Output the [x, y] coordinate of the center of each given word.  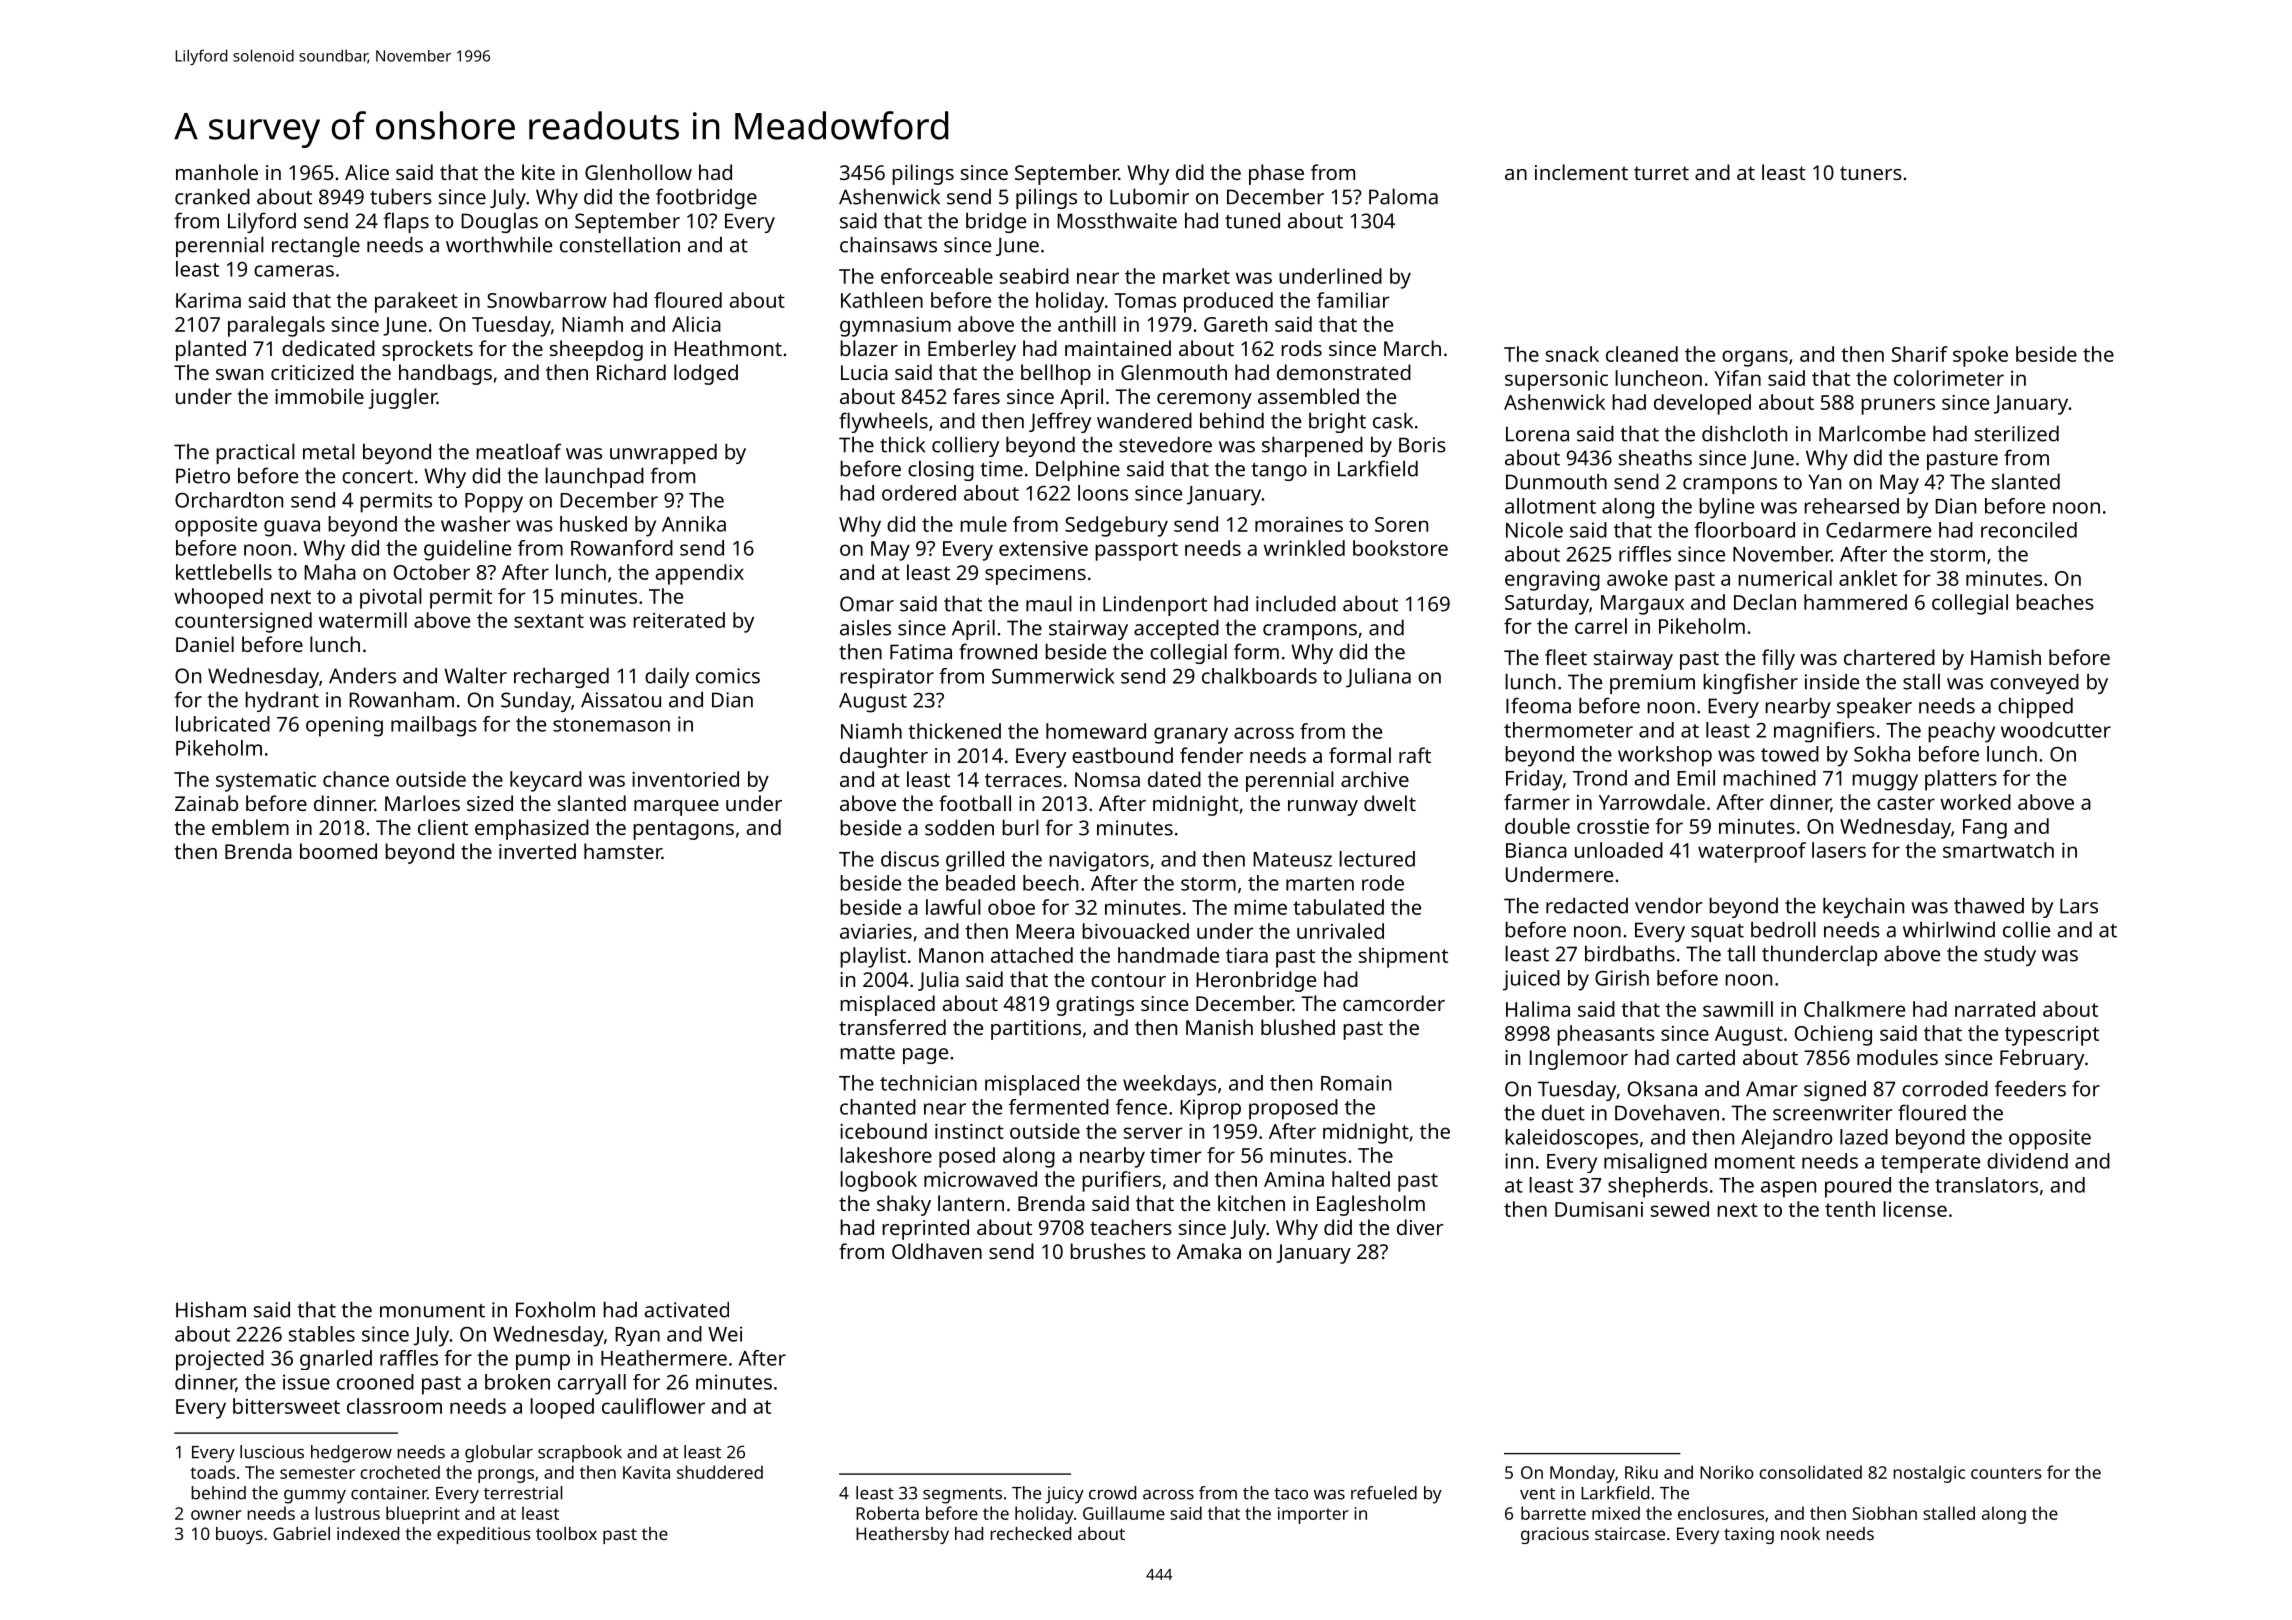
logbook [878, 1181]
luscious [272, 1452]
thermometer [1568, 730]
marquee [676, 808]
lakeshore [886, 1155]
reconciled [2029, 530]
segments [962, 1496]
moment [1755, 1162]
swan [239, 374]
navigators [1099, 861]
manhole [217, 172]
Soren [1401, 524]
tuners [1871, 173]
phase [1276, 174]
